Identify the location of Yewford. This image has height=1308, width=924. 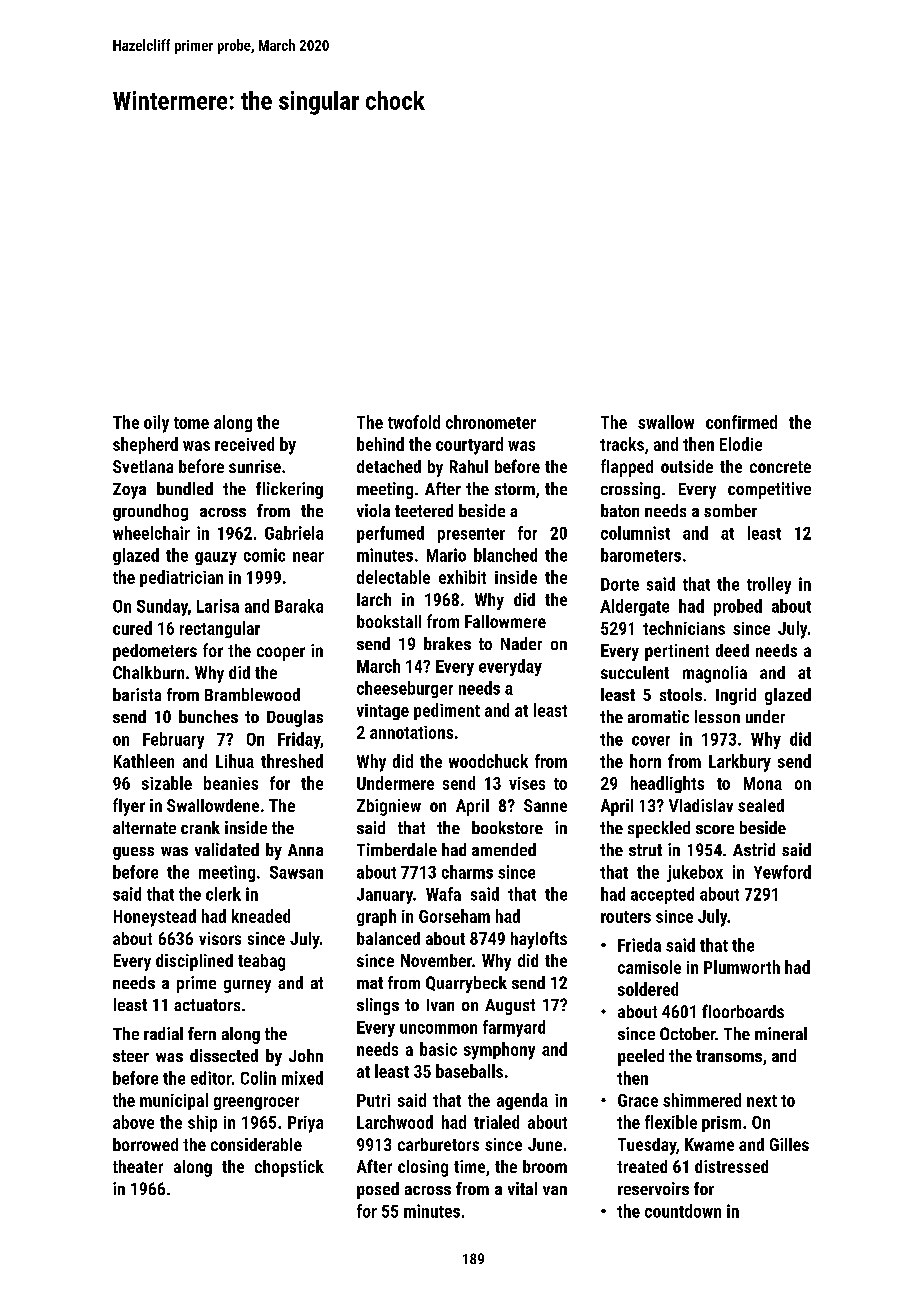
(782, 872).
